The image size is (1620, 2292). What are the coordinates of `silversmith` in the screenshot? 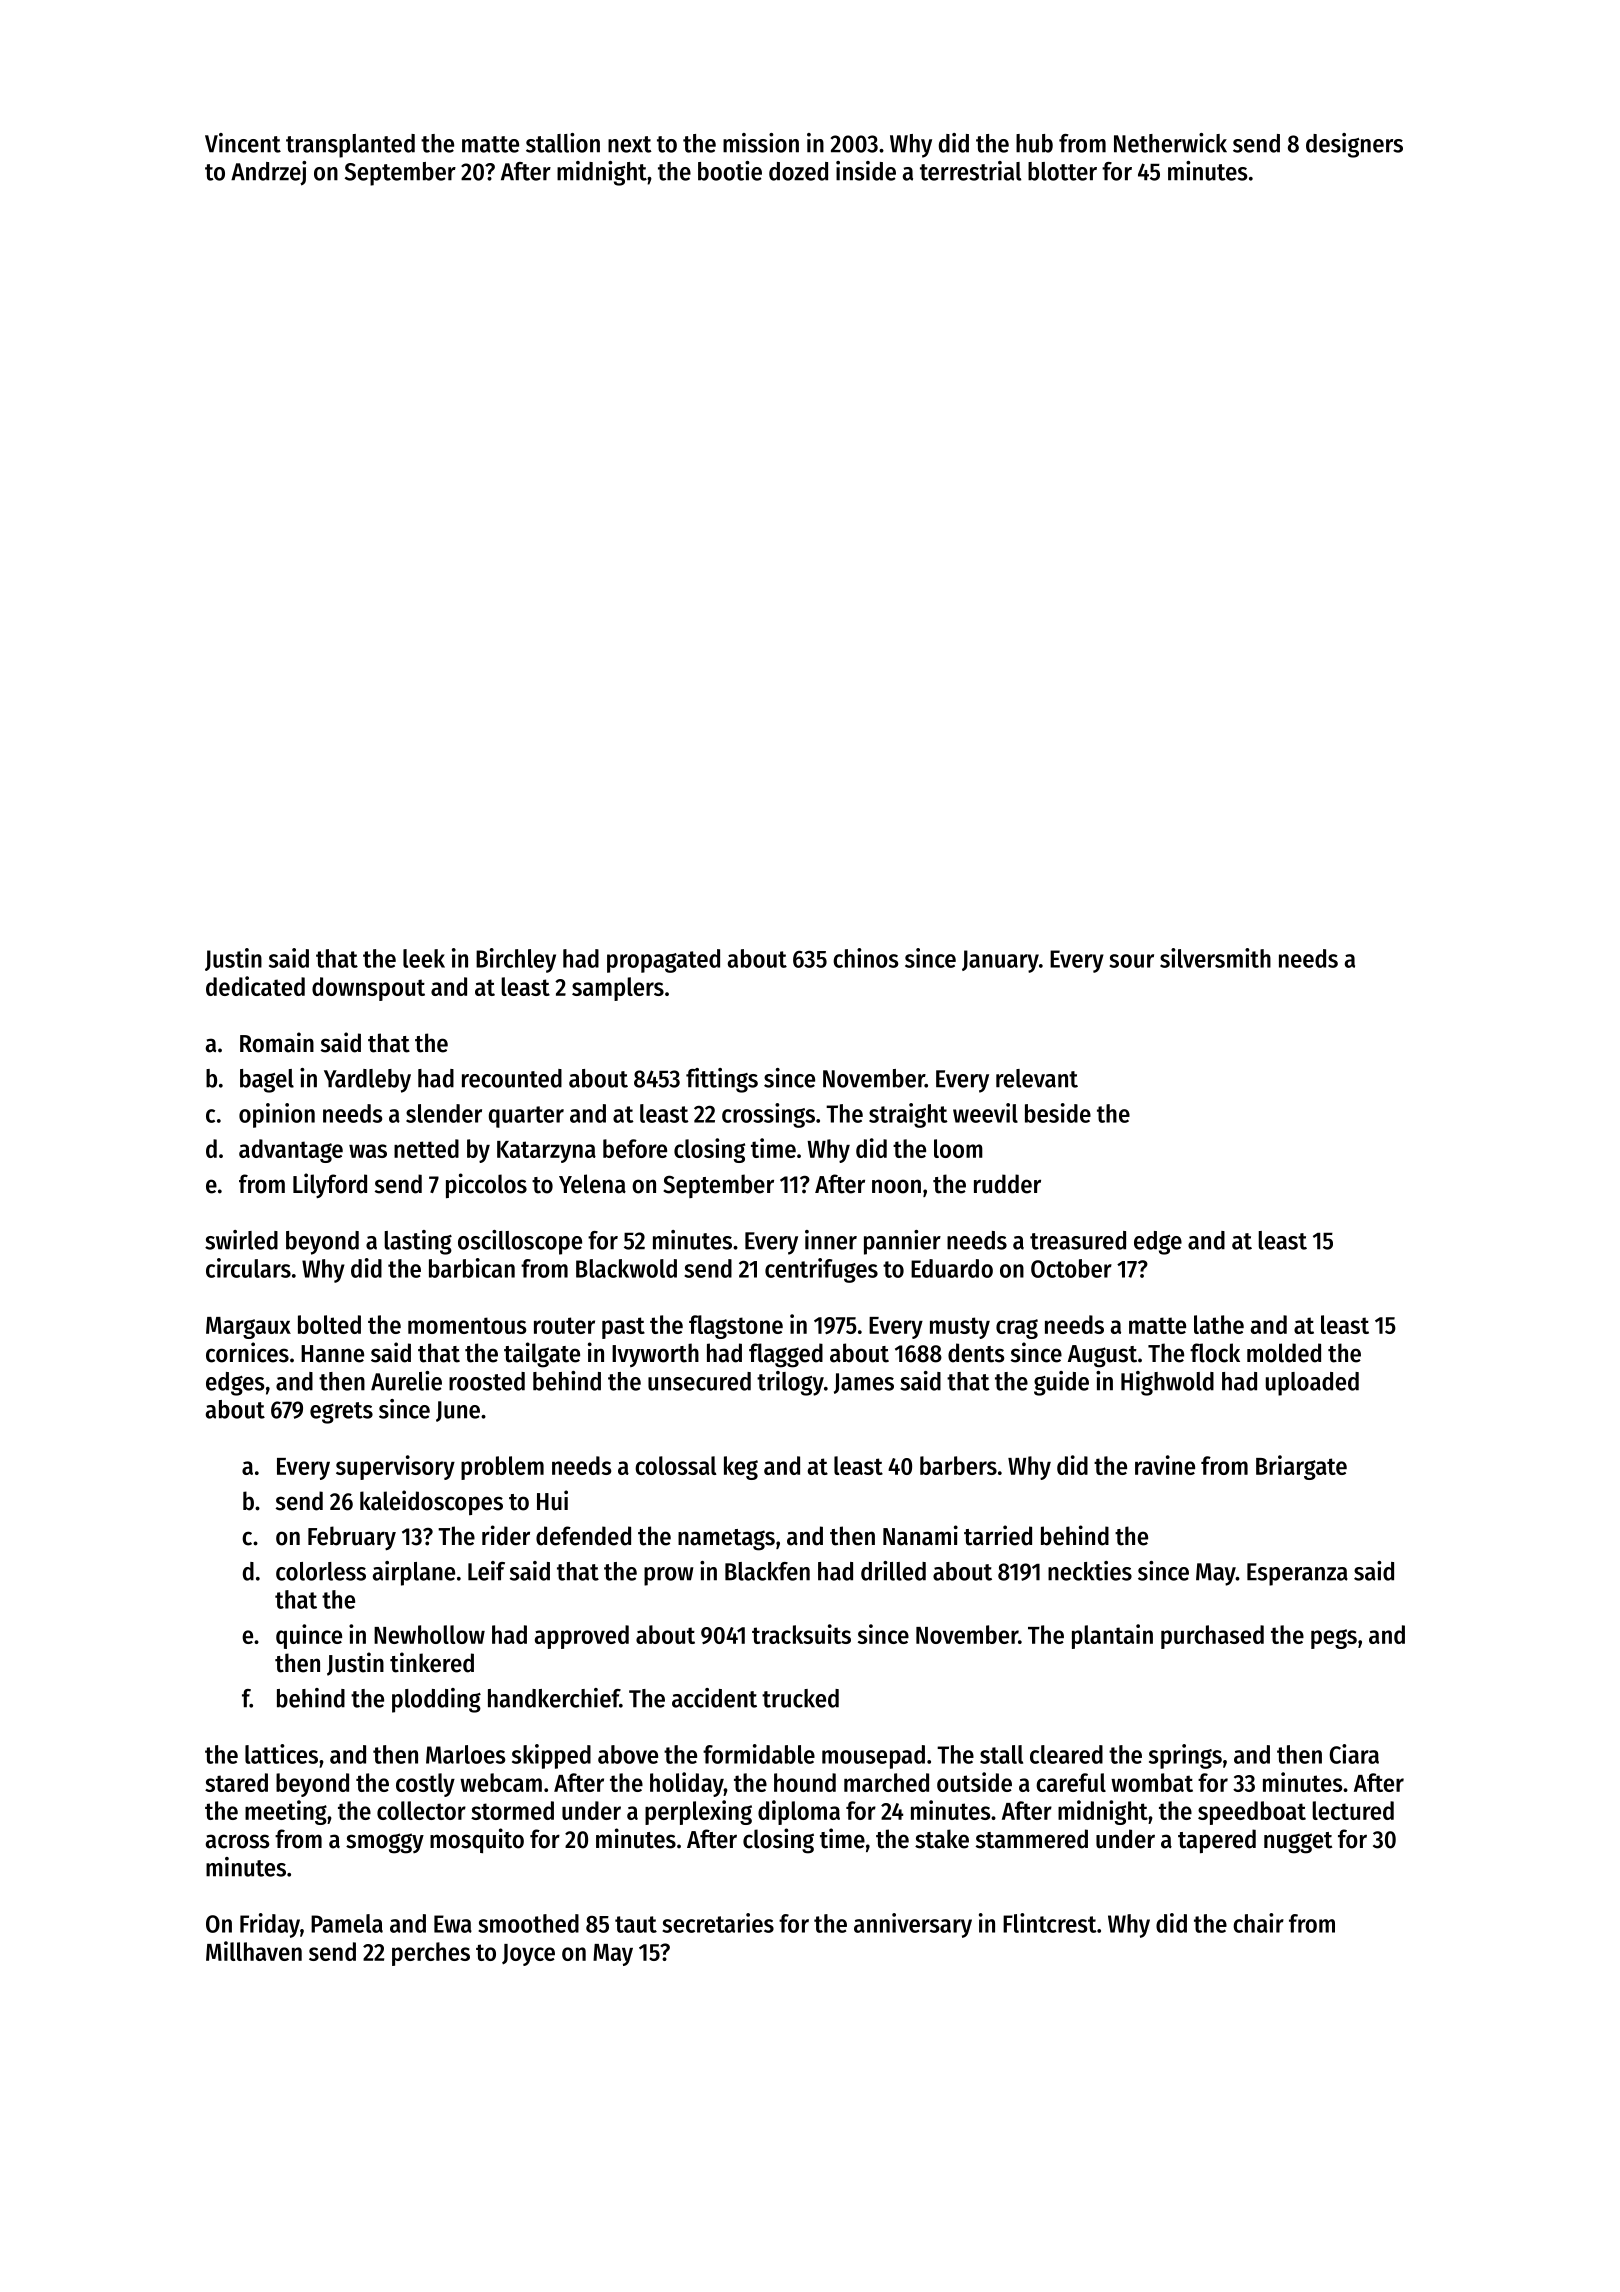 It's located at (1215, 958).
